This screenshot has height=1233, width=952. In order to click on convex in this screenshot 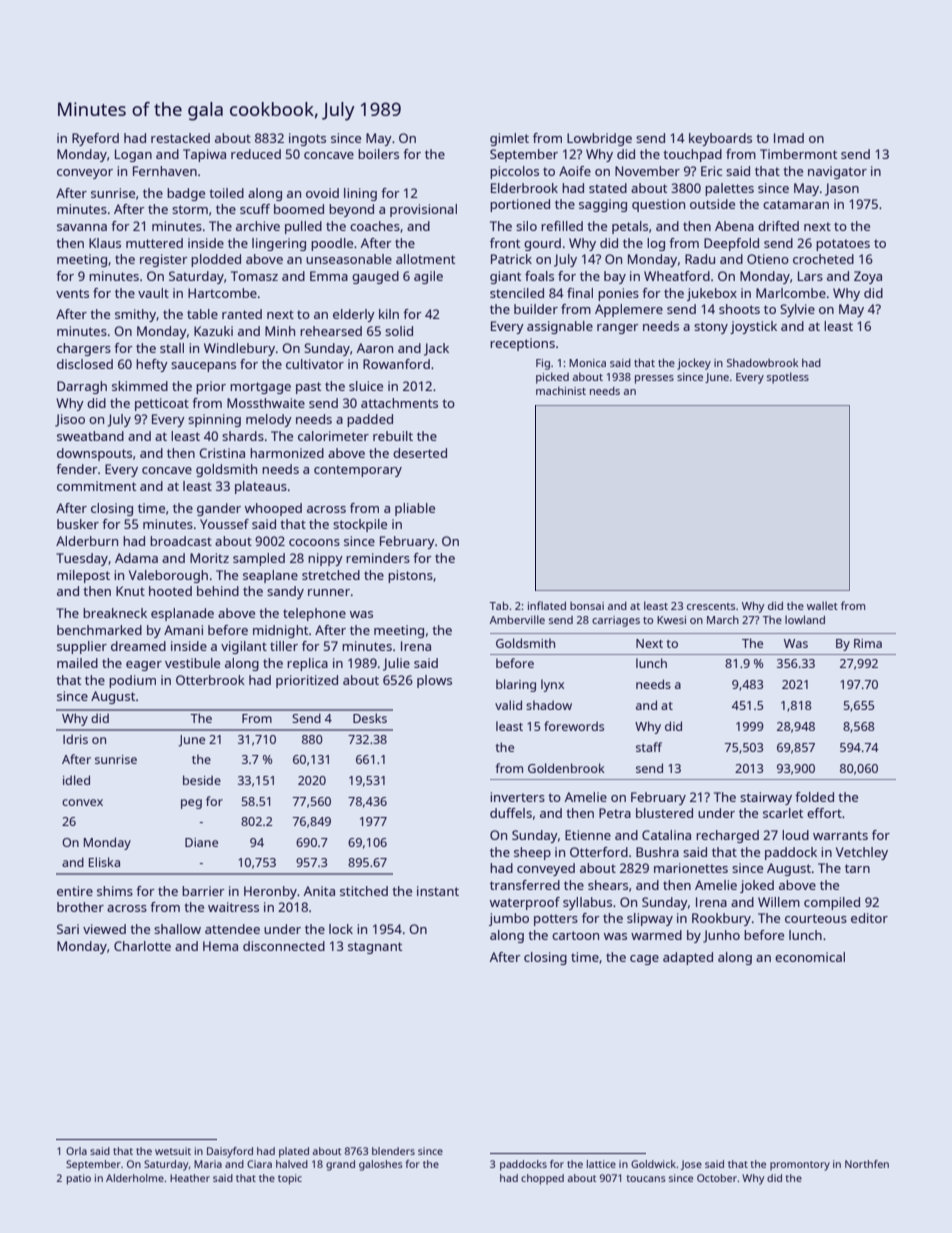, I will do `click(82, 802)`.
